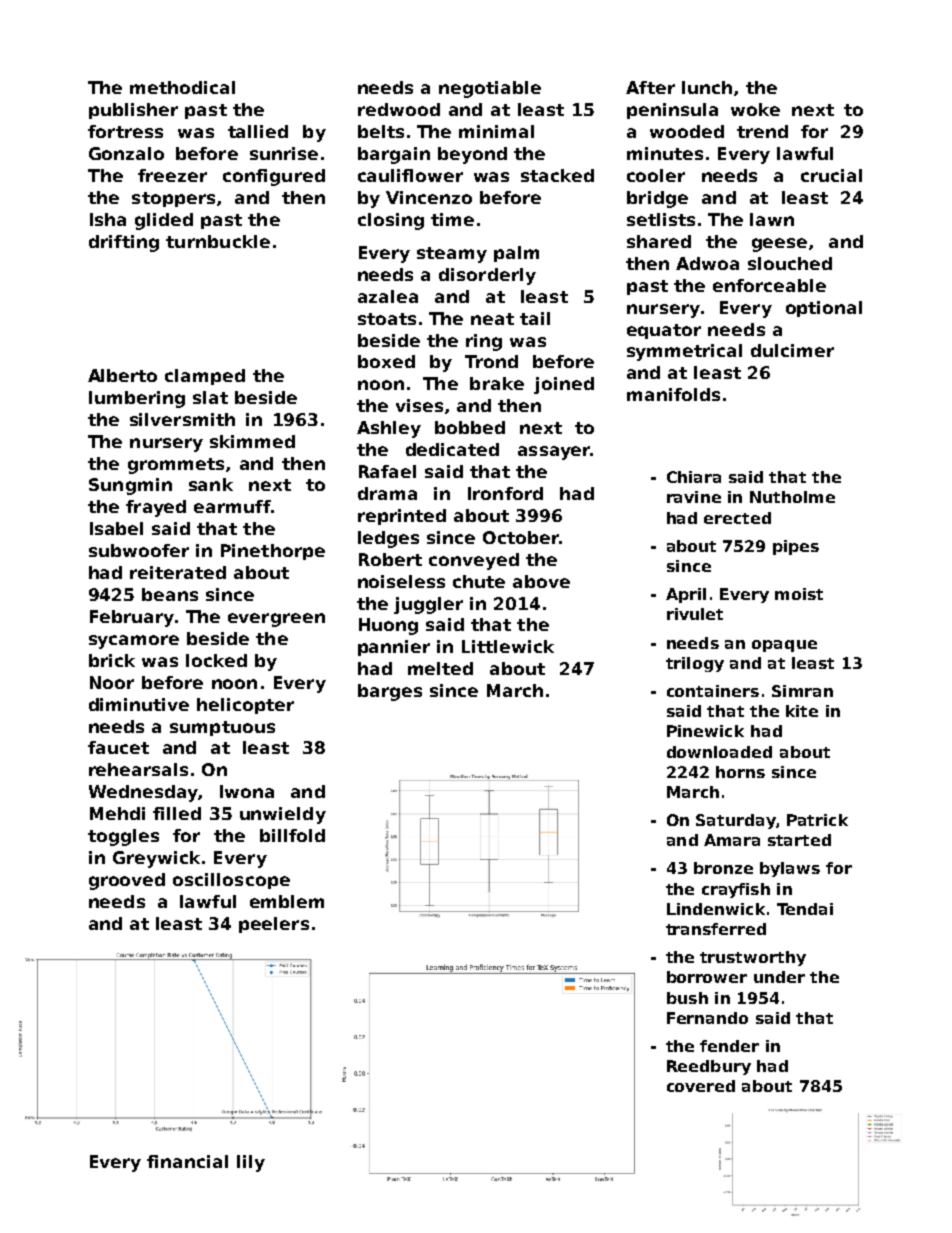 This document has width=952, height=1233. I want to click on rehearsals, so click(138, 769).
